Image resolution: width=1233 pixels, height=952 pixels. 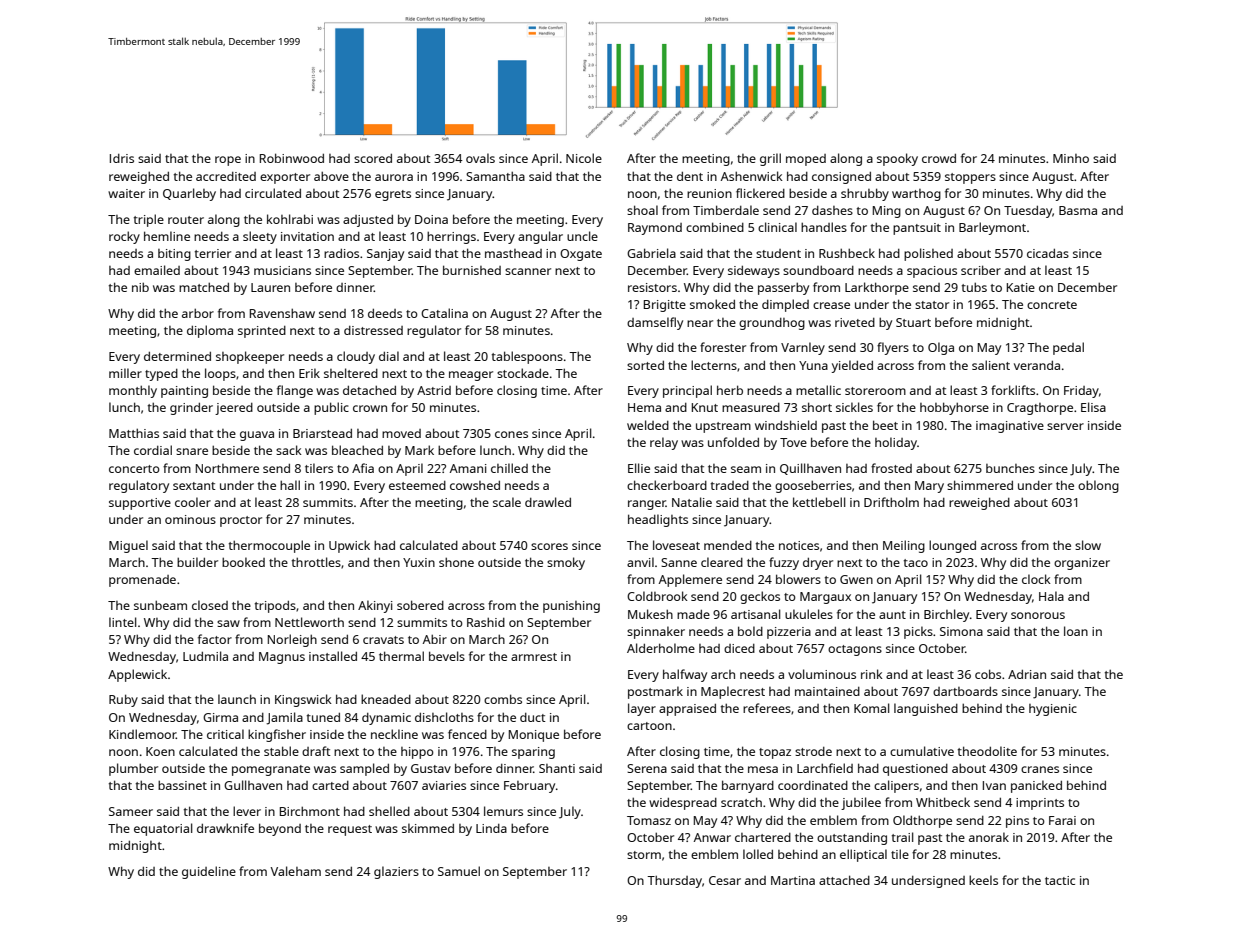 I want to click on shimmered, so click(x=980, y=485).
